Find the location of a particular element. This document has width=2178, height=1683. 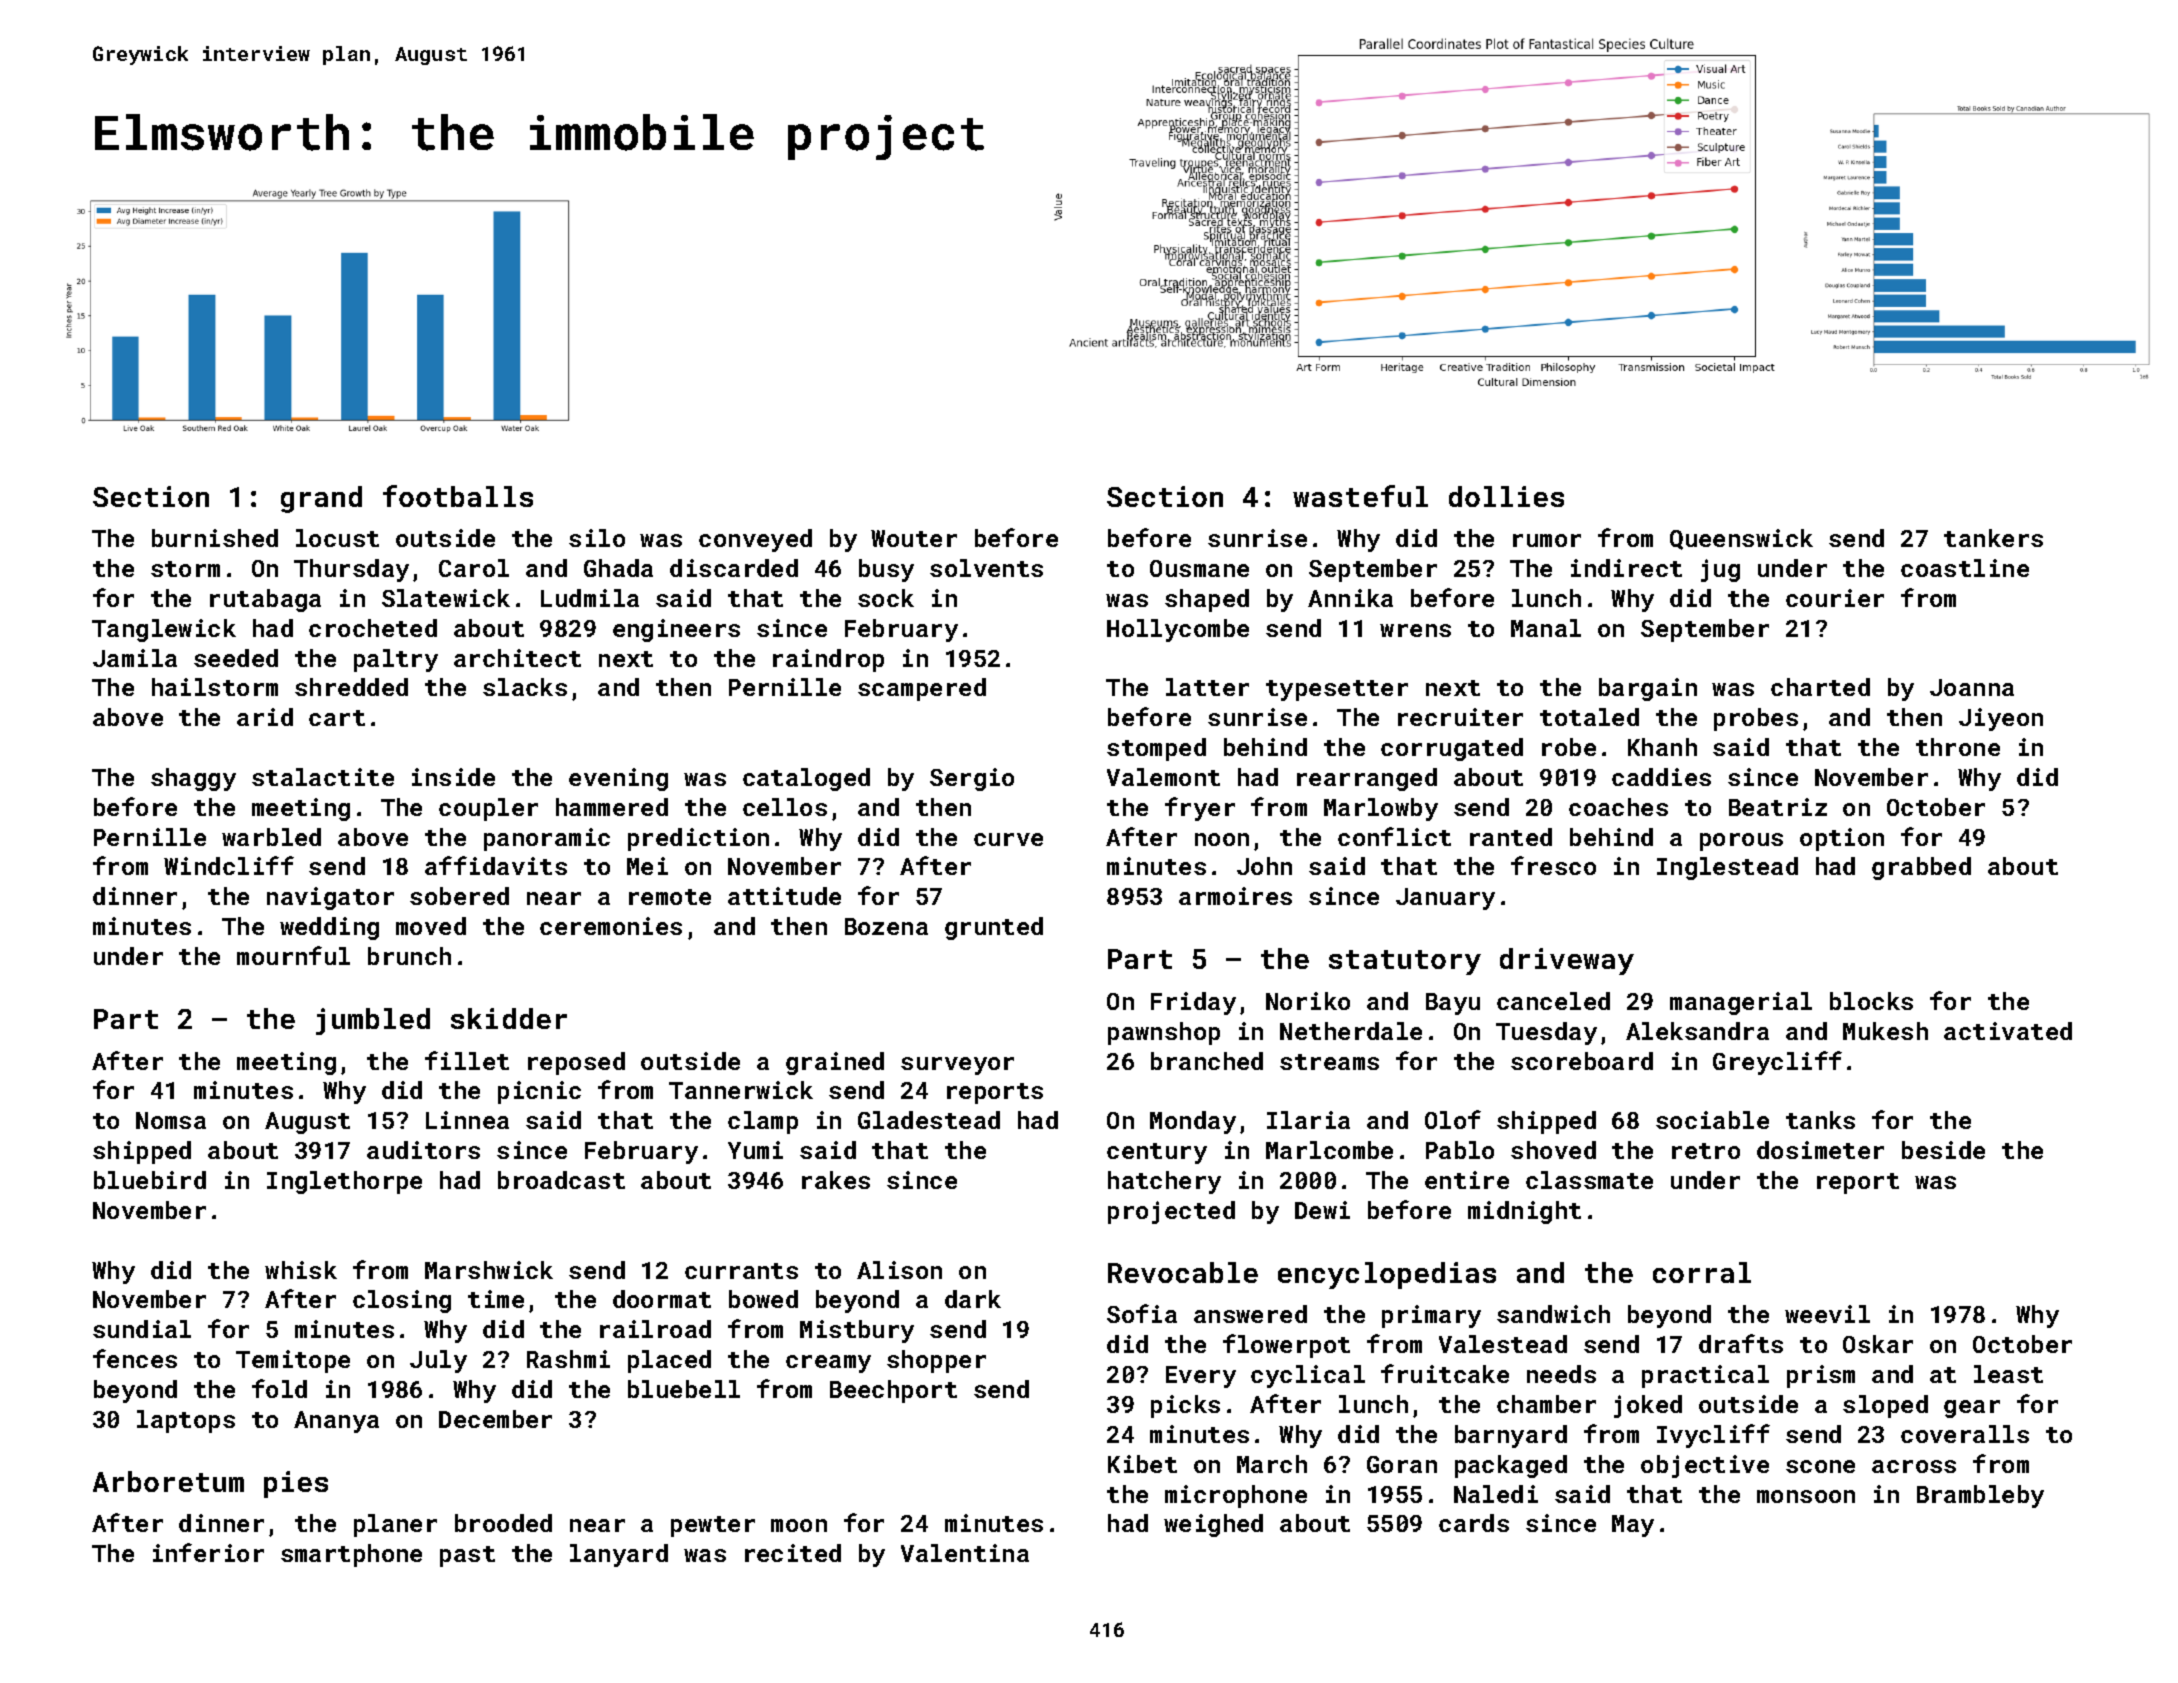

navigator is located at coordinates (330, 898).
